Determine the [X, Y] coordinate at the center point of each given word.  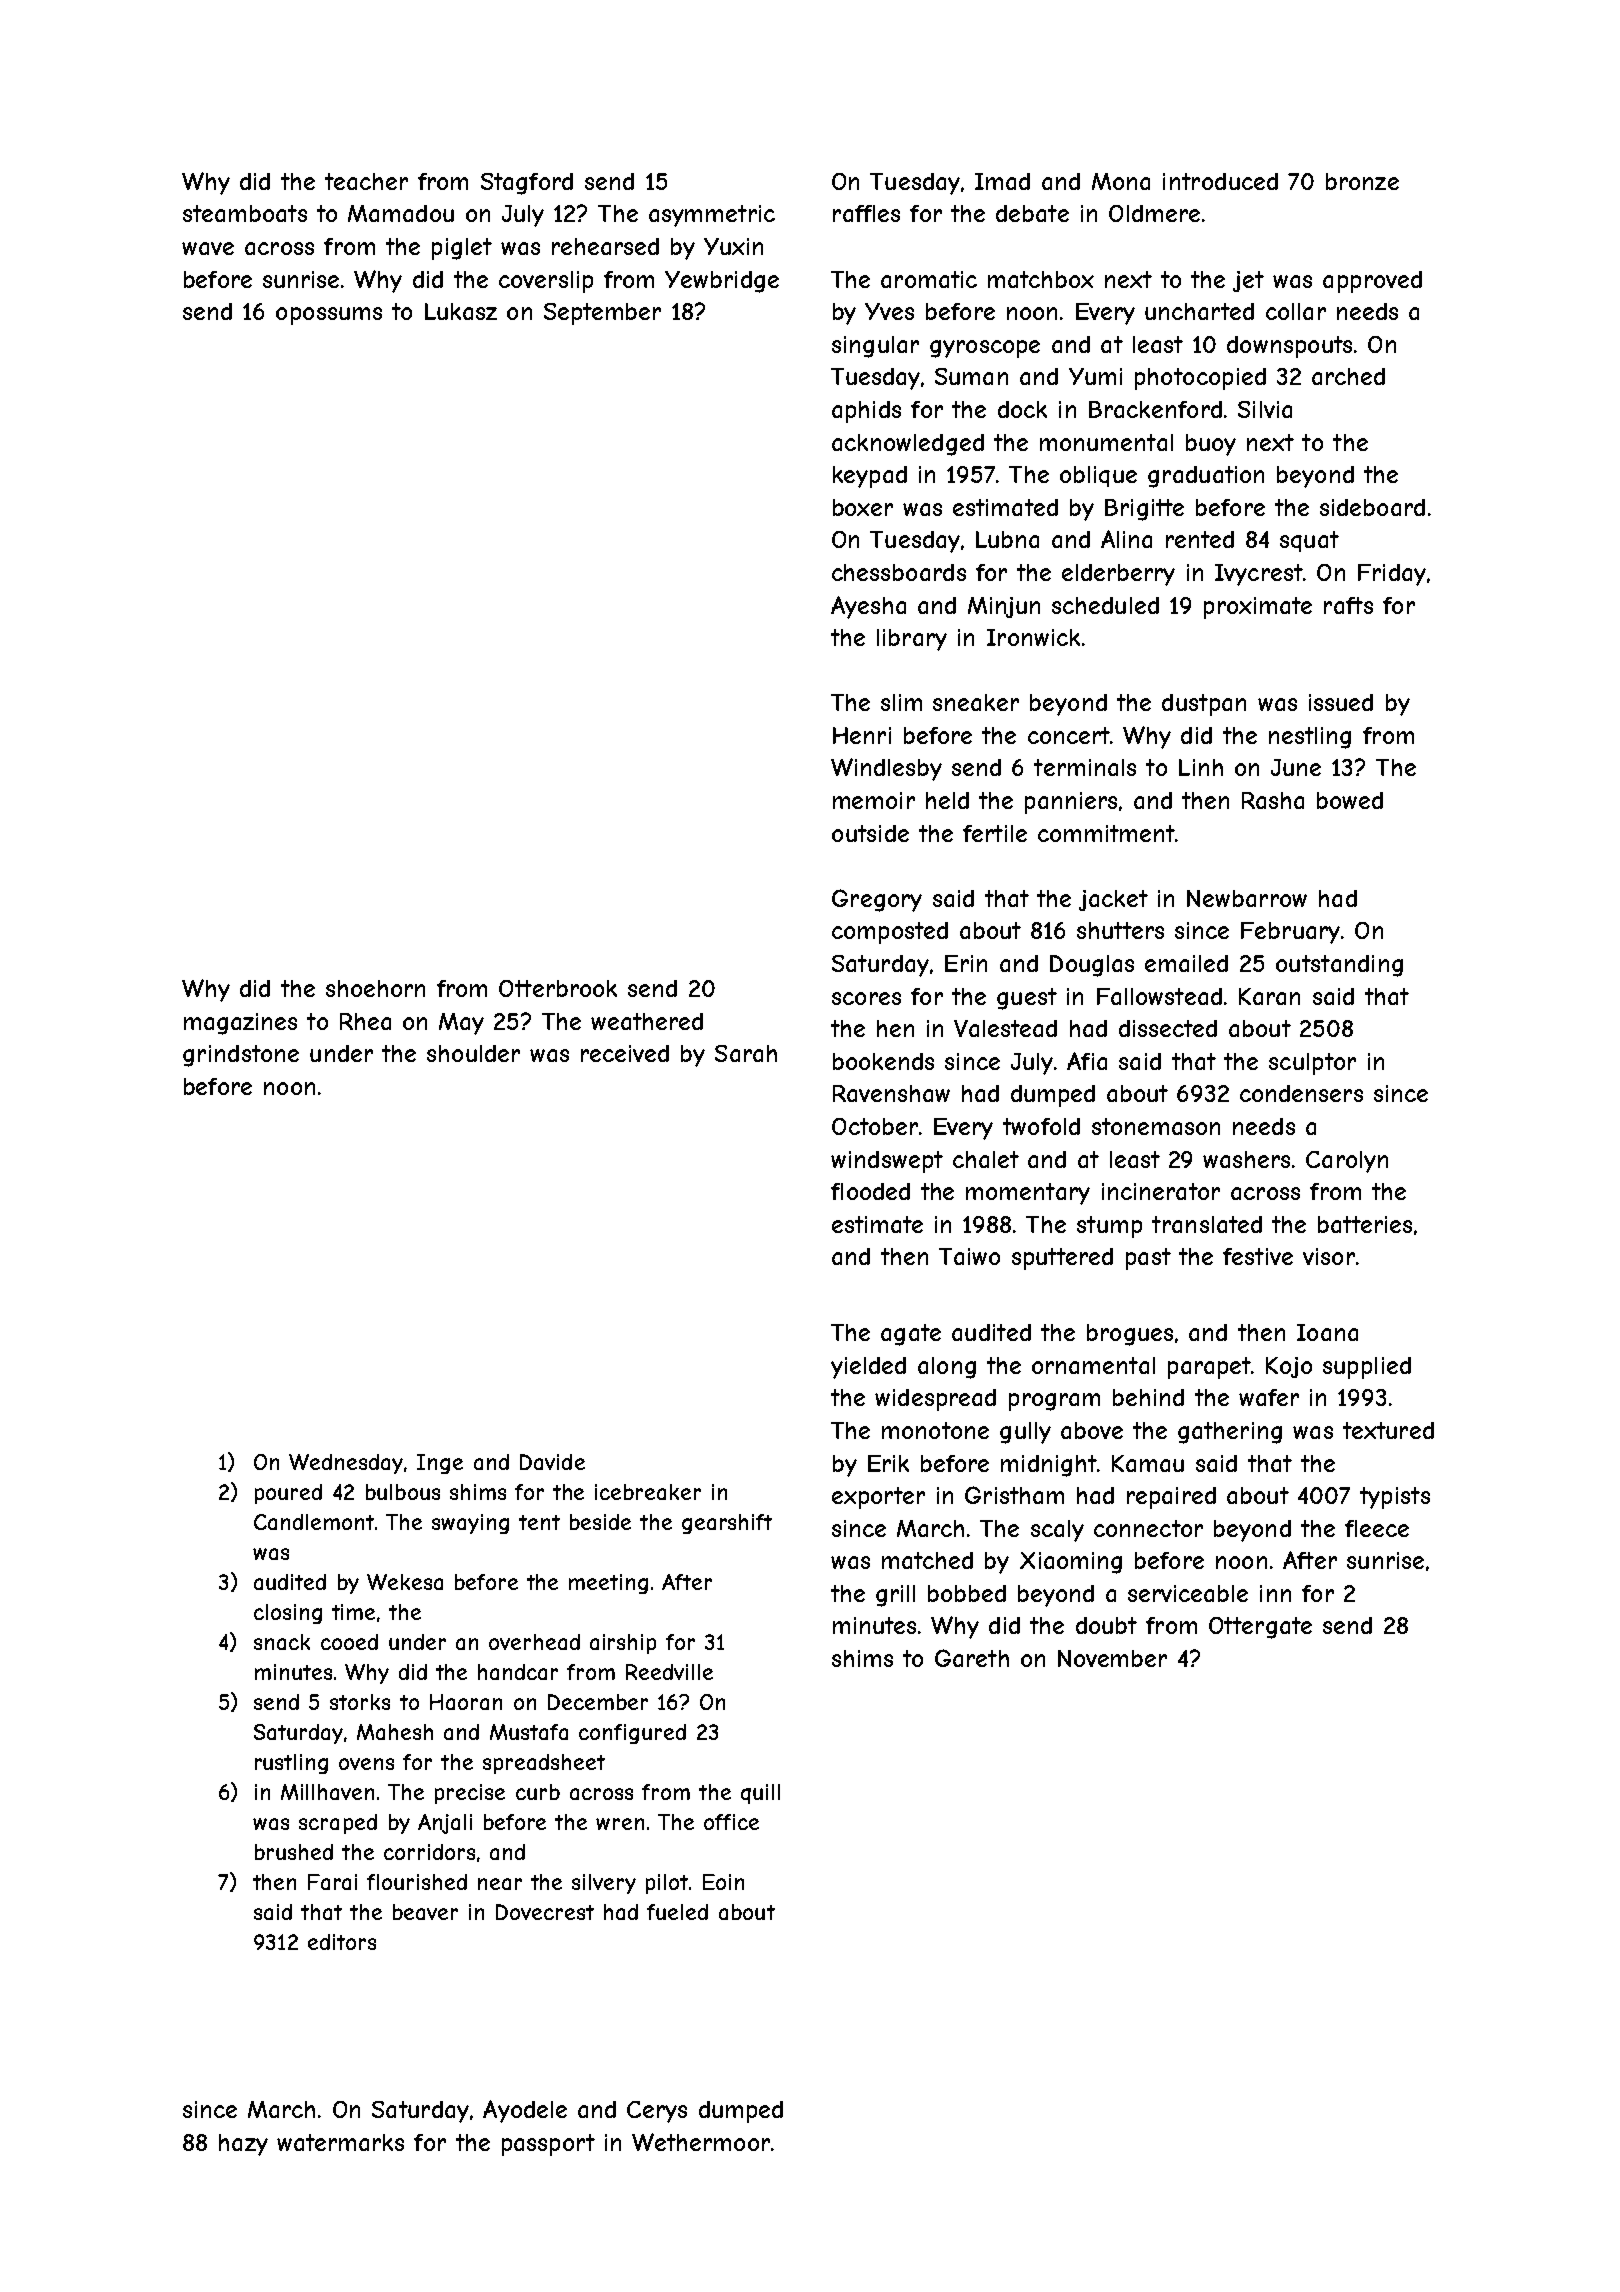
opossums [329, 316]
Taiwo [969, 1256]
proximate [1258, 608]
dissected [1168, 1028]
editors [342, 1942]
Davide [552, 1462]
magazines [240, 1024]
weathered [647, 1021]
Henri [862, 735]
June [1296, 767]
